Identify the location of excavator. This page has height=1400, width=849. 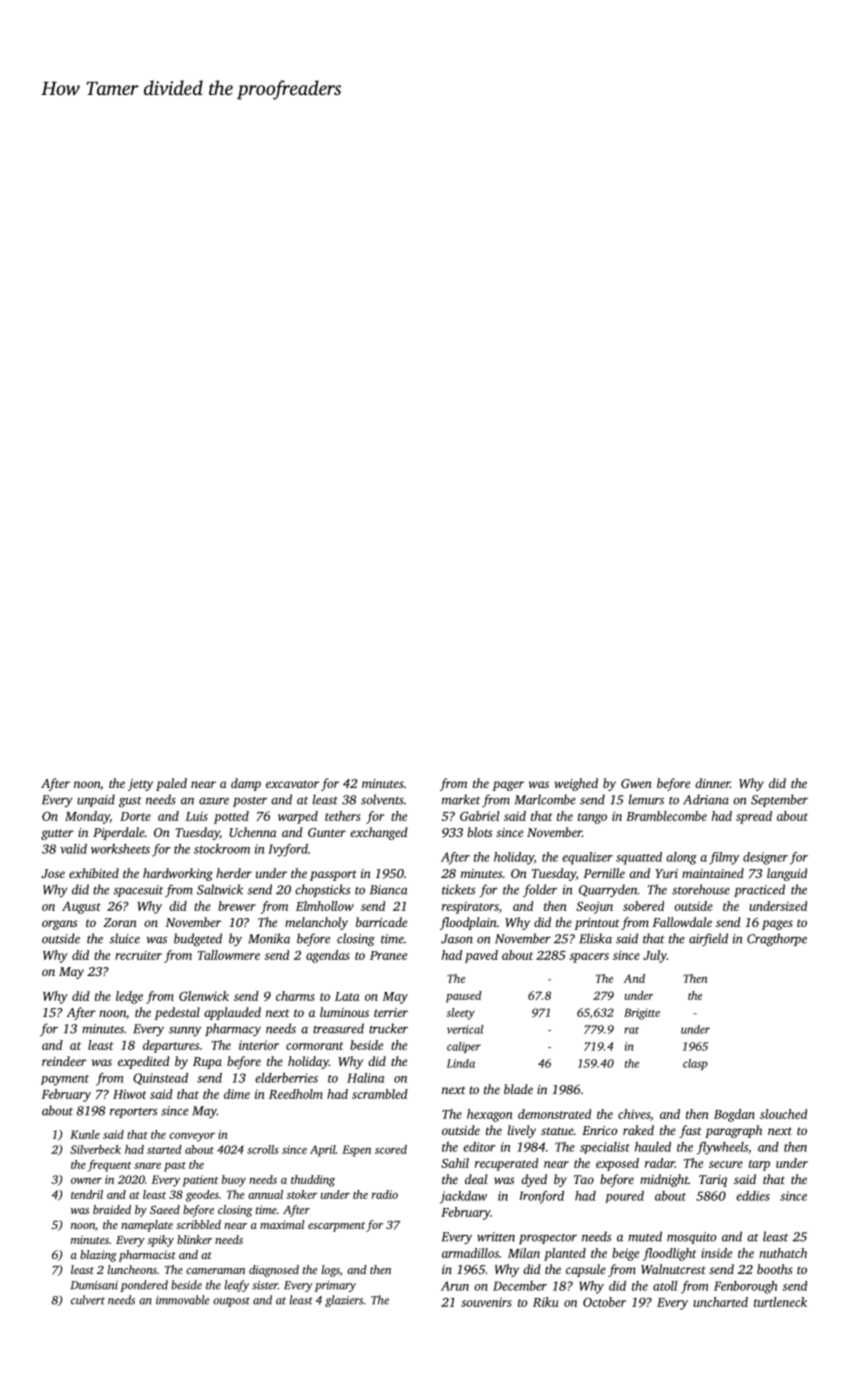
(292, 784).
